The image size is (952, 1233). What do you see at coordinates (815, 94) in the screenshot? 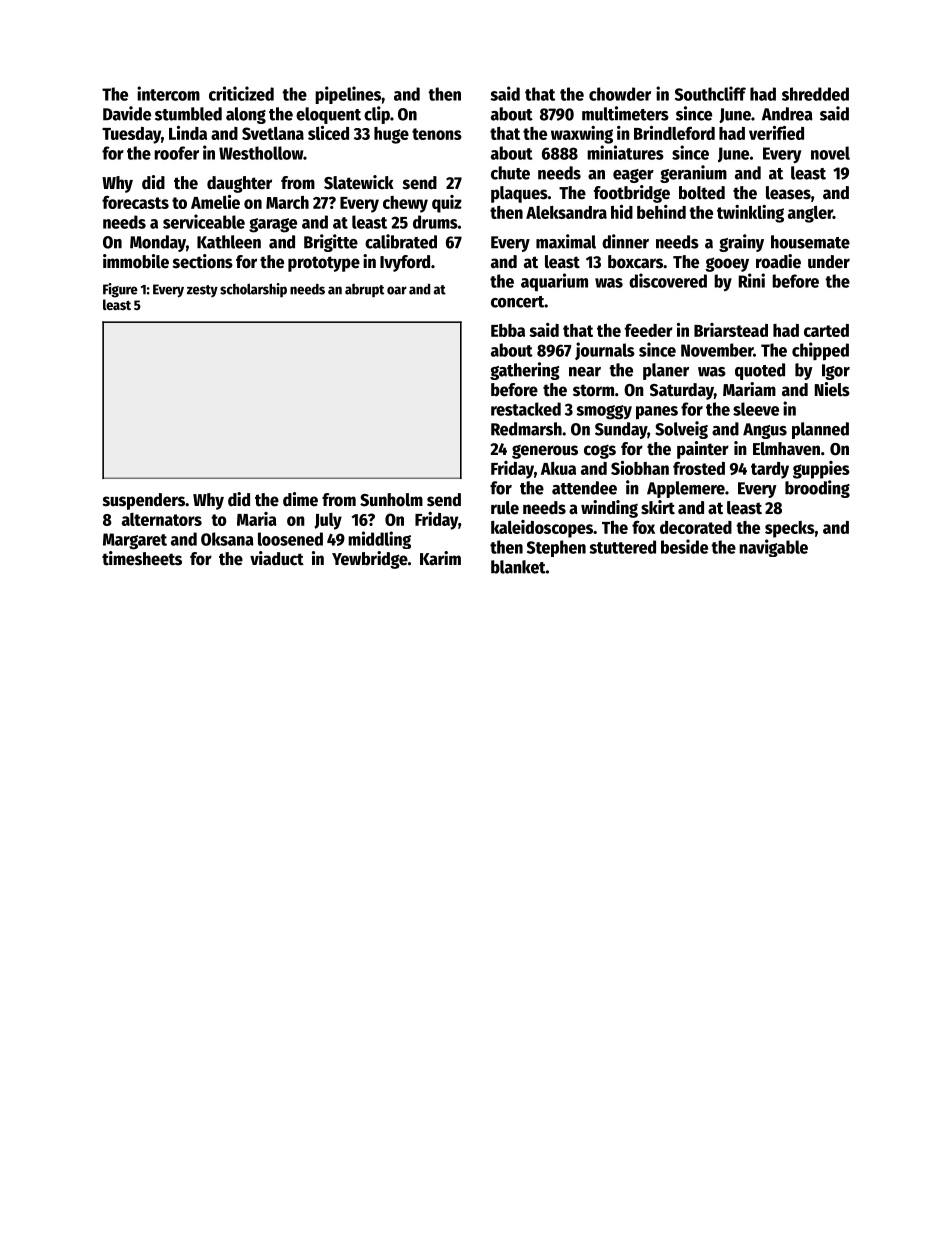
I see `shredded` at bounding box center [815, 94].
